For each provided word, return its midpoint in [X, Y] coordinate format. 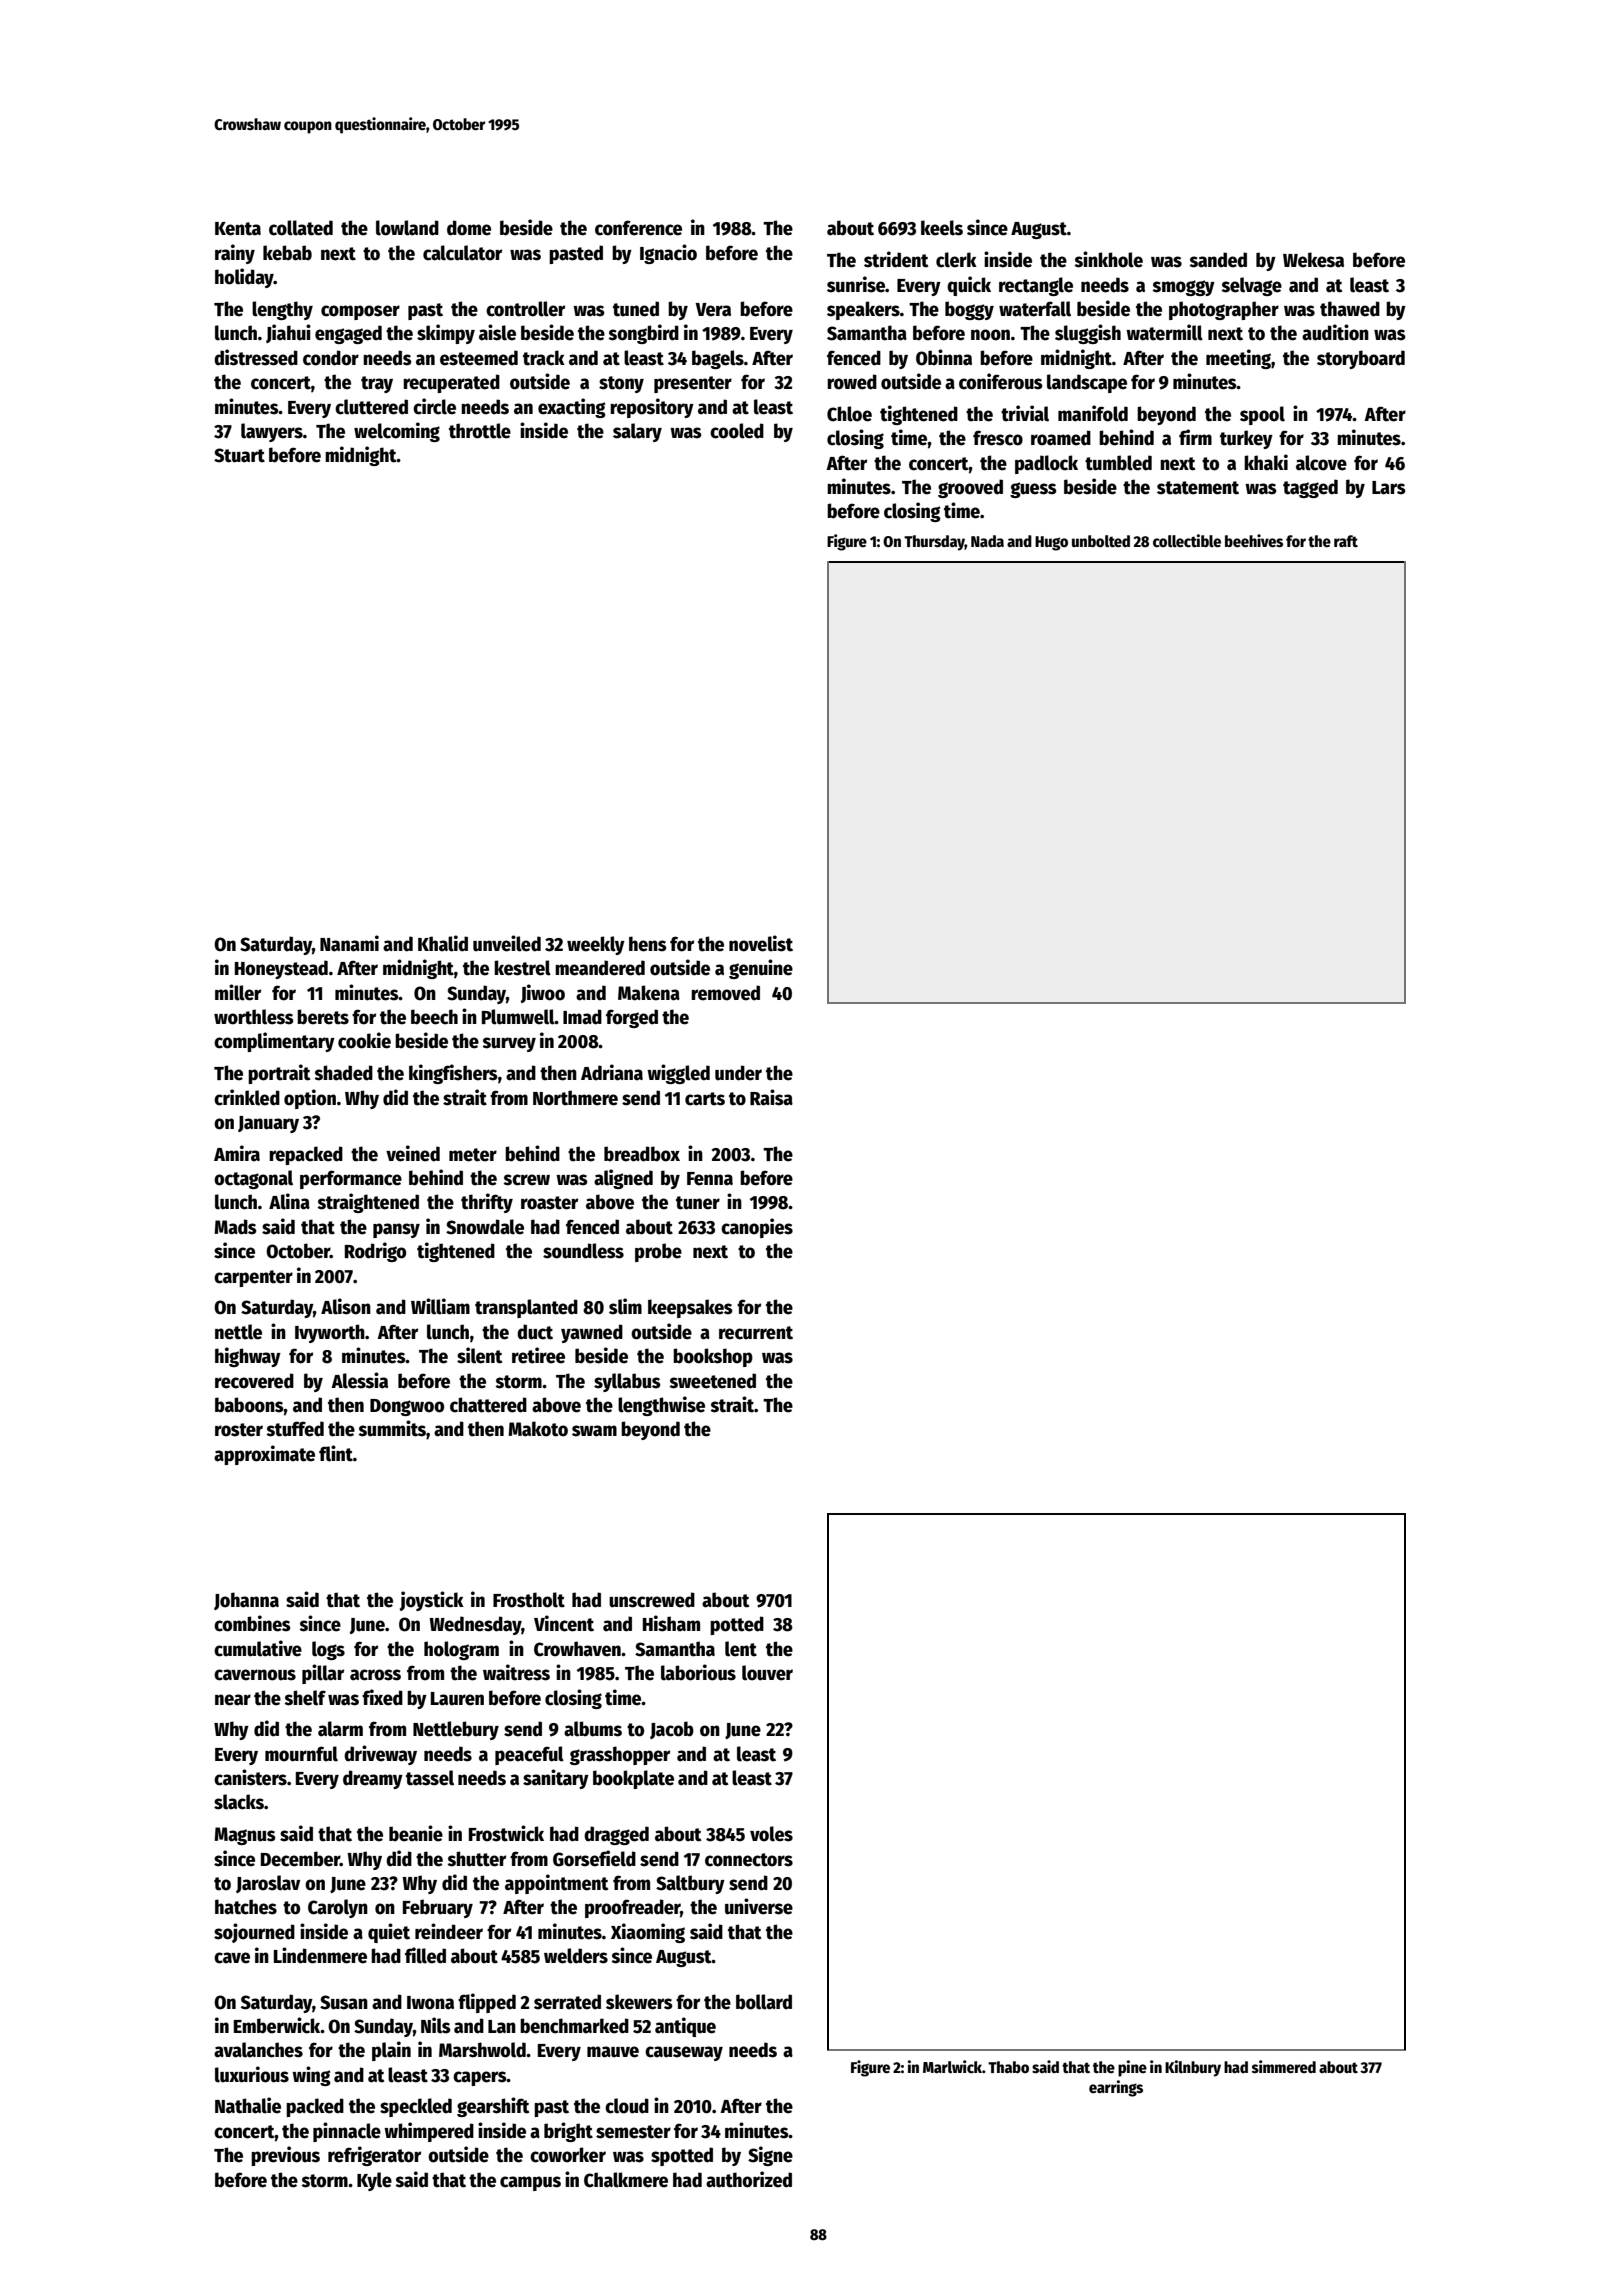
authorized [749, 2179]
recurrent [756, 1333]
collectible [1187, 541]
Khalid [443, 943]
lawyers [272, 432]
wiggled [678, 1074]
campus [530, 2183]
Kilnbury [1193, 2068]
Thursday [934, 543]
